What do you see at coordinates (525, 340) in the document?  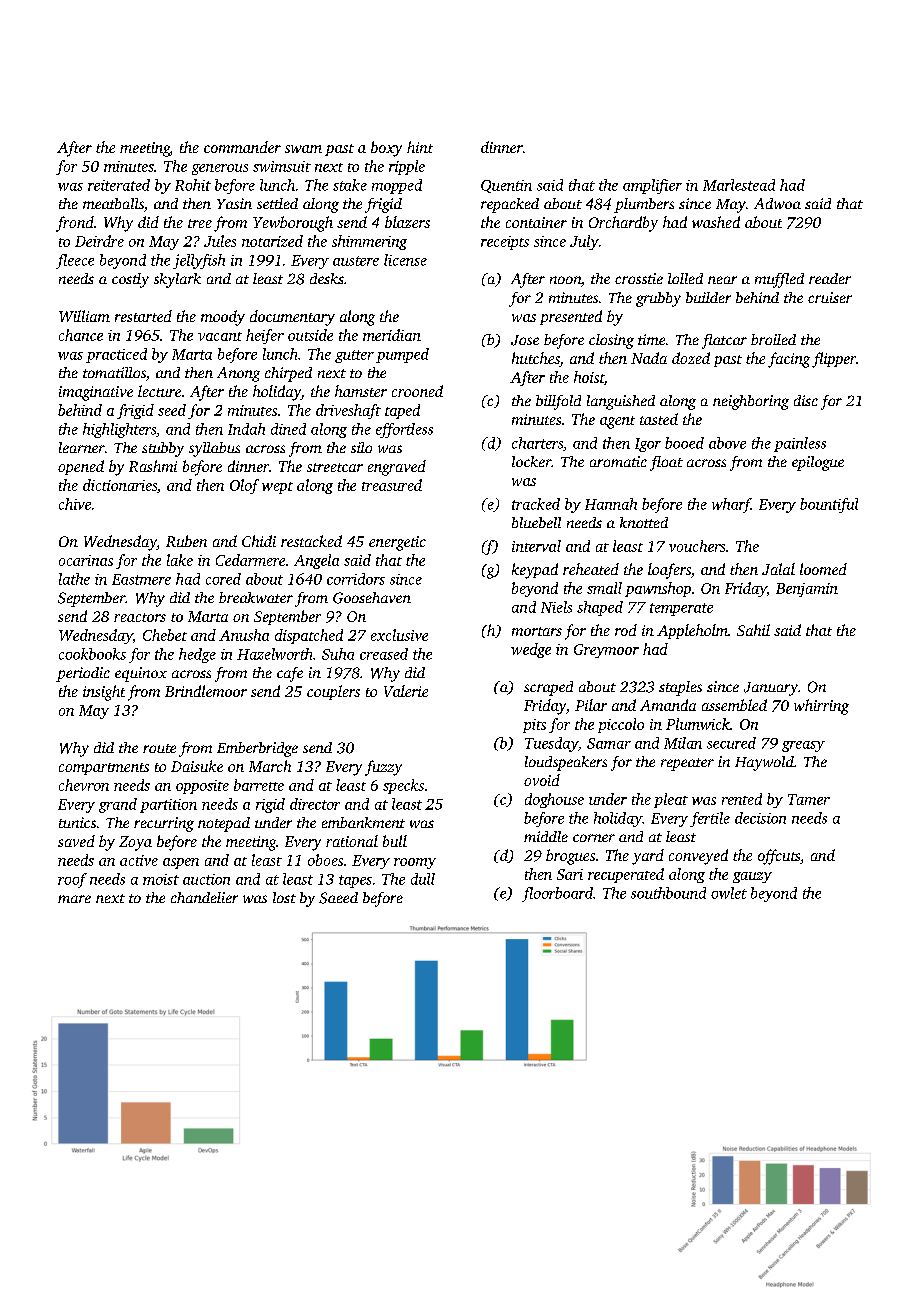 I see `Jose` at bounding box center [525, 340].
